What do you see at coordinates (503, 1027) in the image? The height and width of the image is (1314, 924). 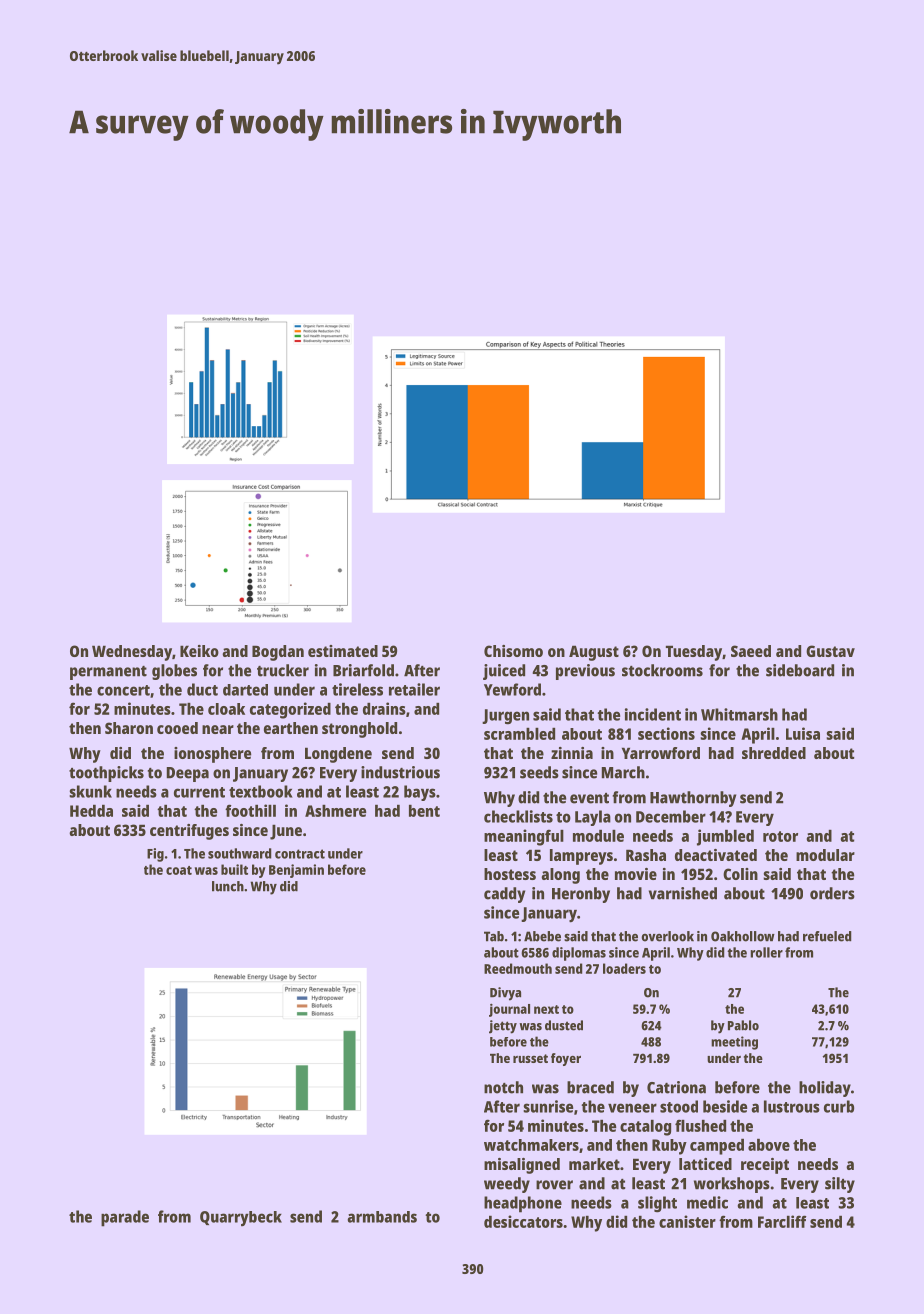 I see `jetty` at bounding box center [503, 1027].
